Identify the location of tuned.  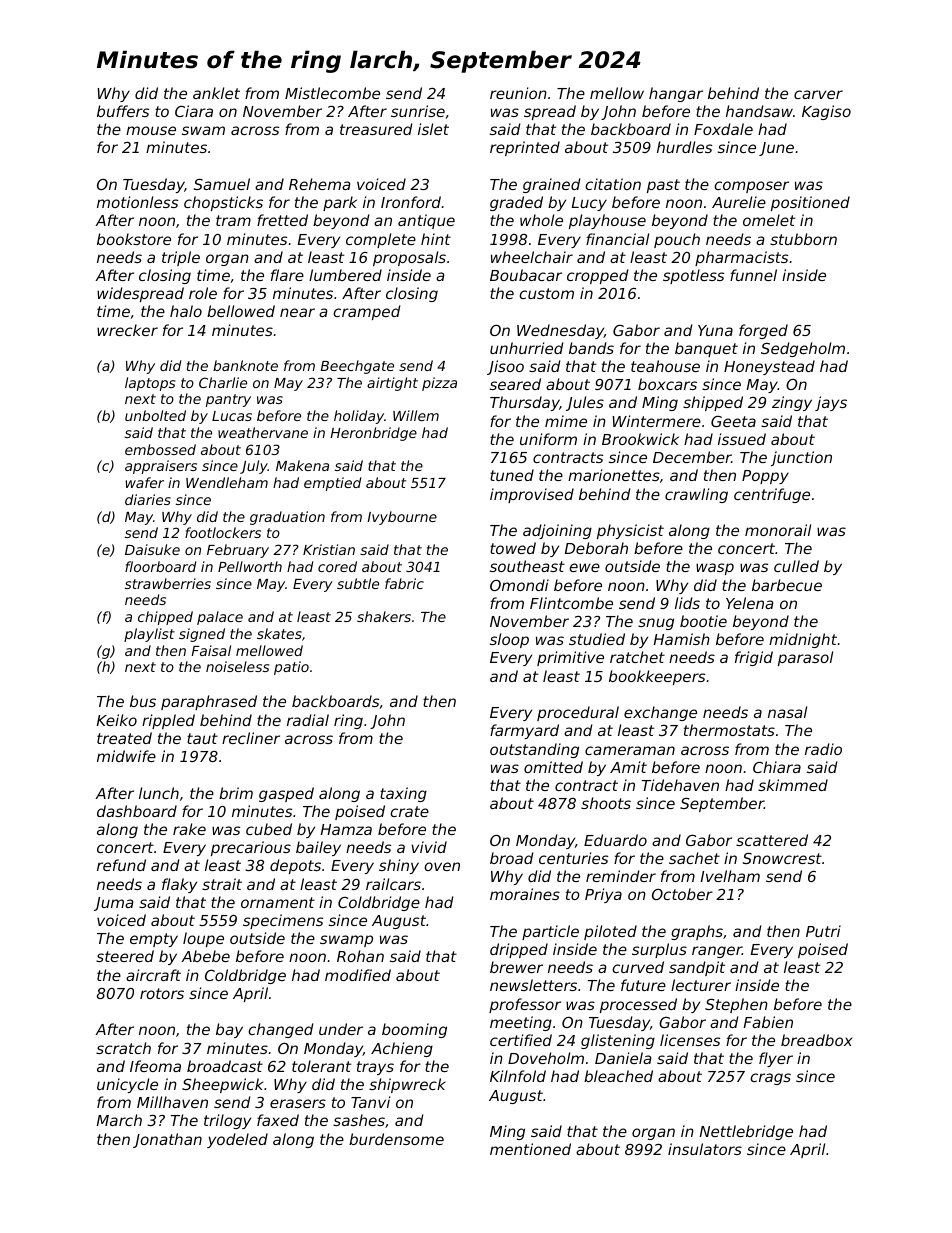
(512, 475).
